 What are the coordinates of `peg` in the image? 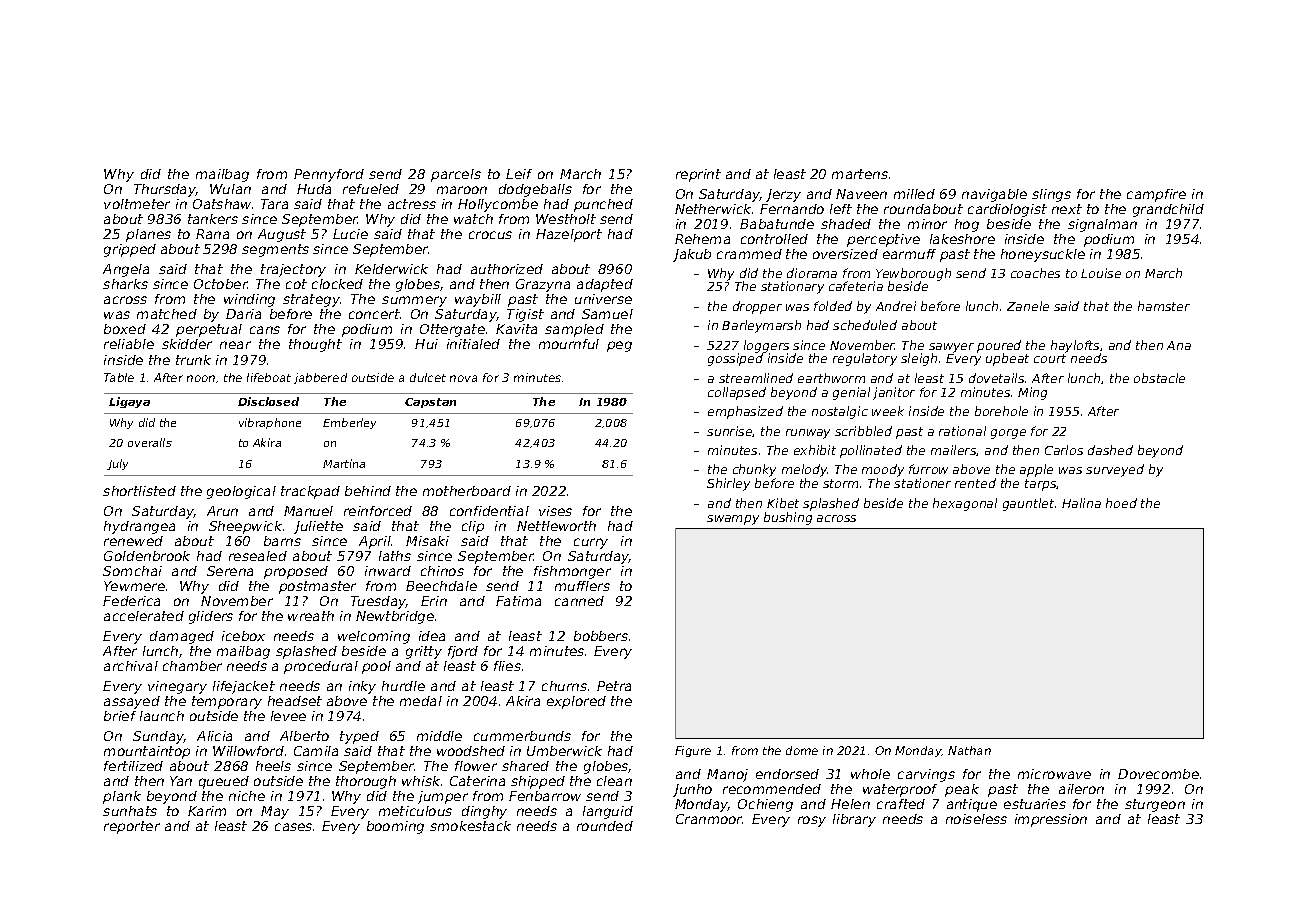 It's located at (619, 346).
